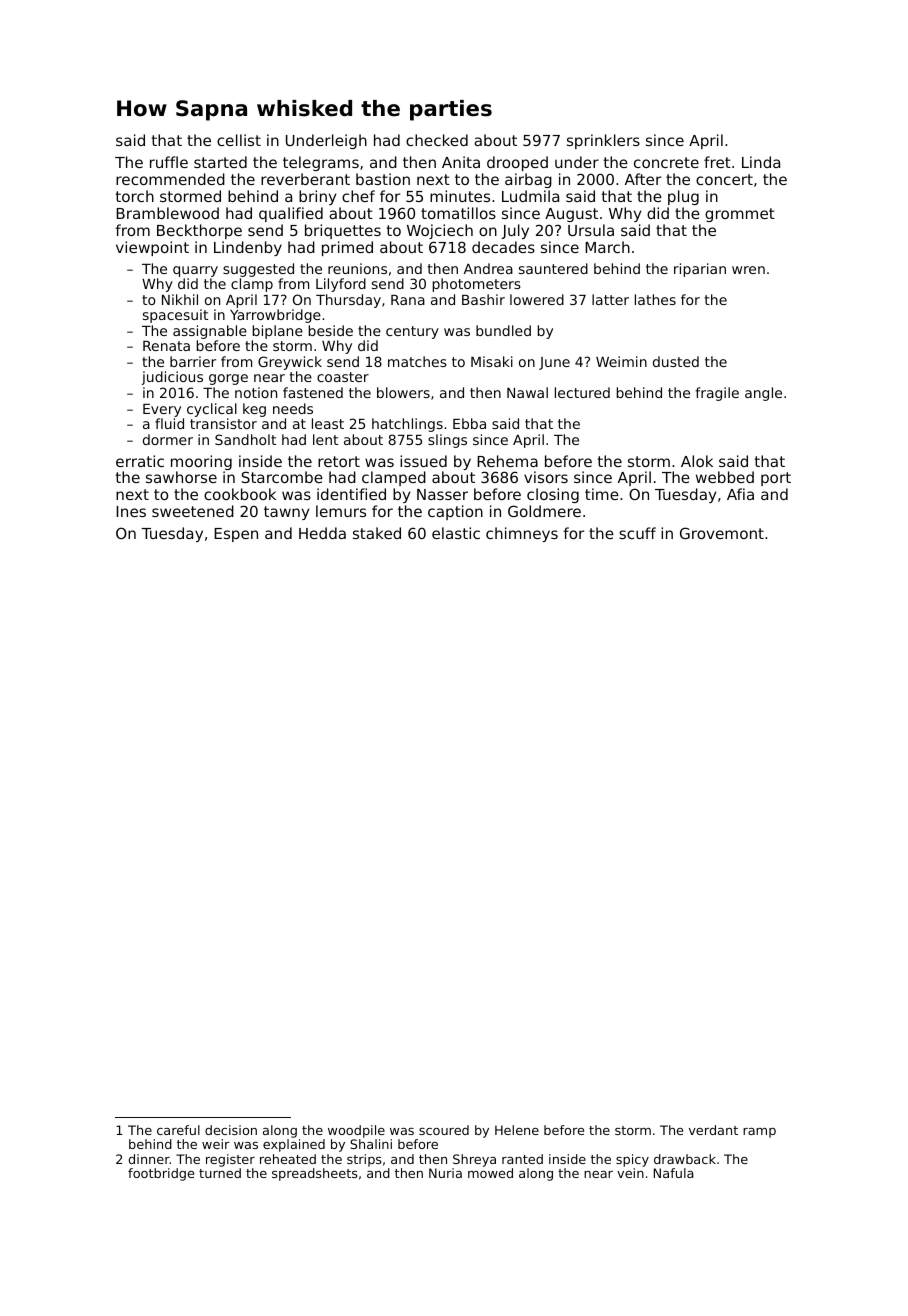 Image resolution: width=908 pixels, height=1316 pixels. What do you see at coordinates (759, 1133) in the document?
I see `ramp` at bounding box center [759, 1133].
